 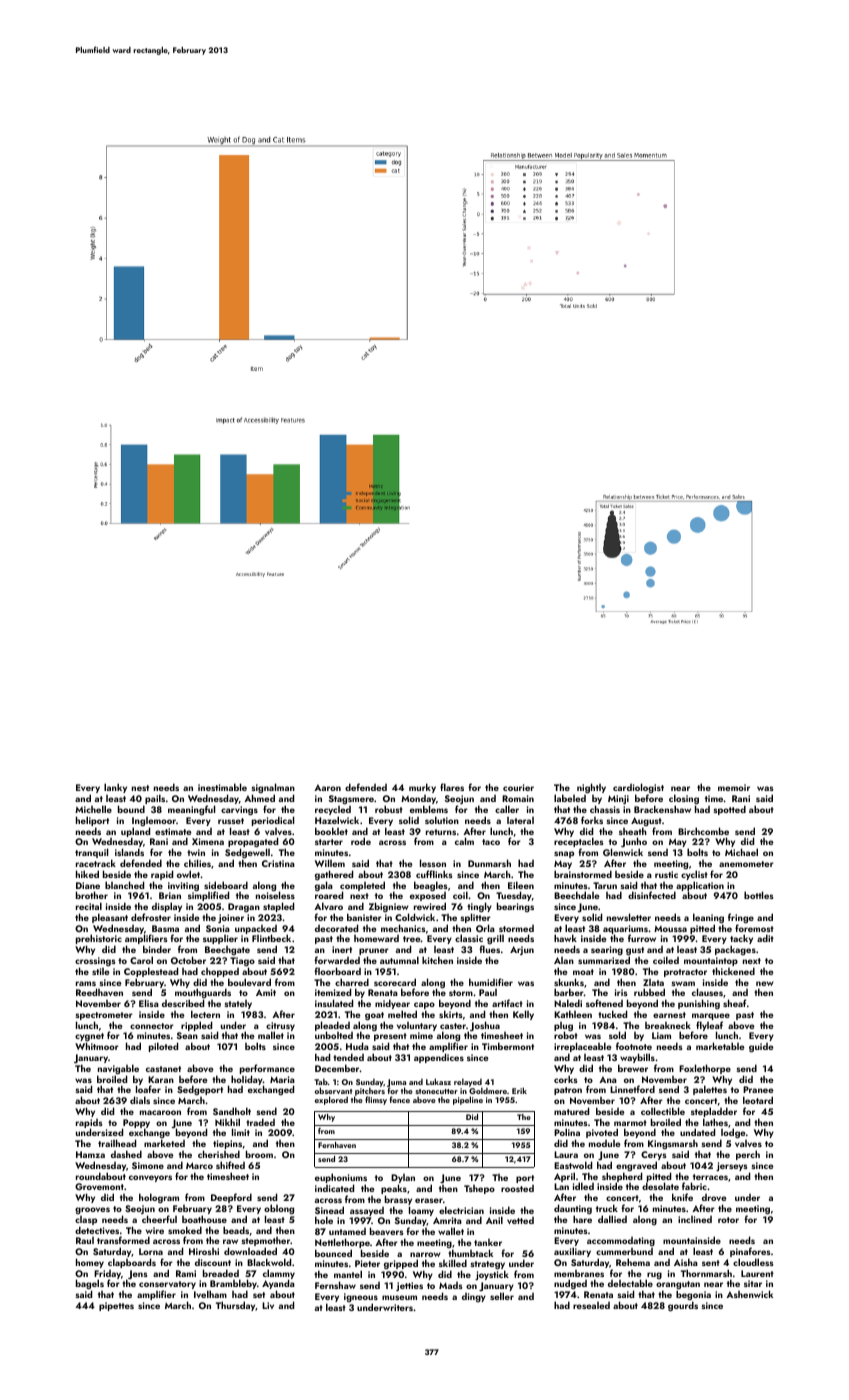 I want to click on trailhead, so click(x=117, y=1143).
